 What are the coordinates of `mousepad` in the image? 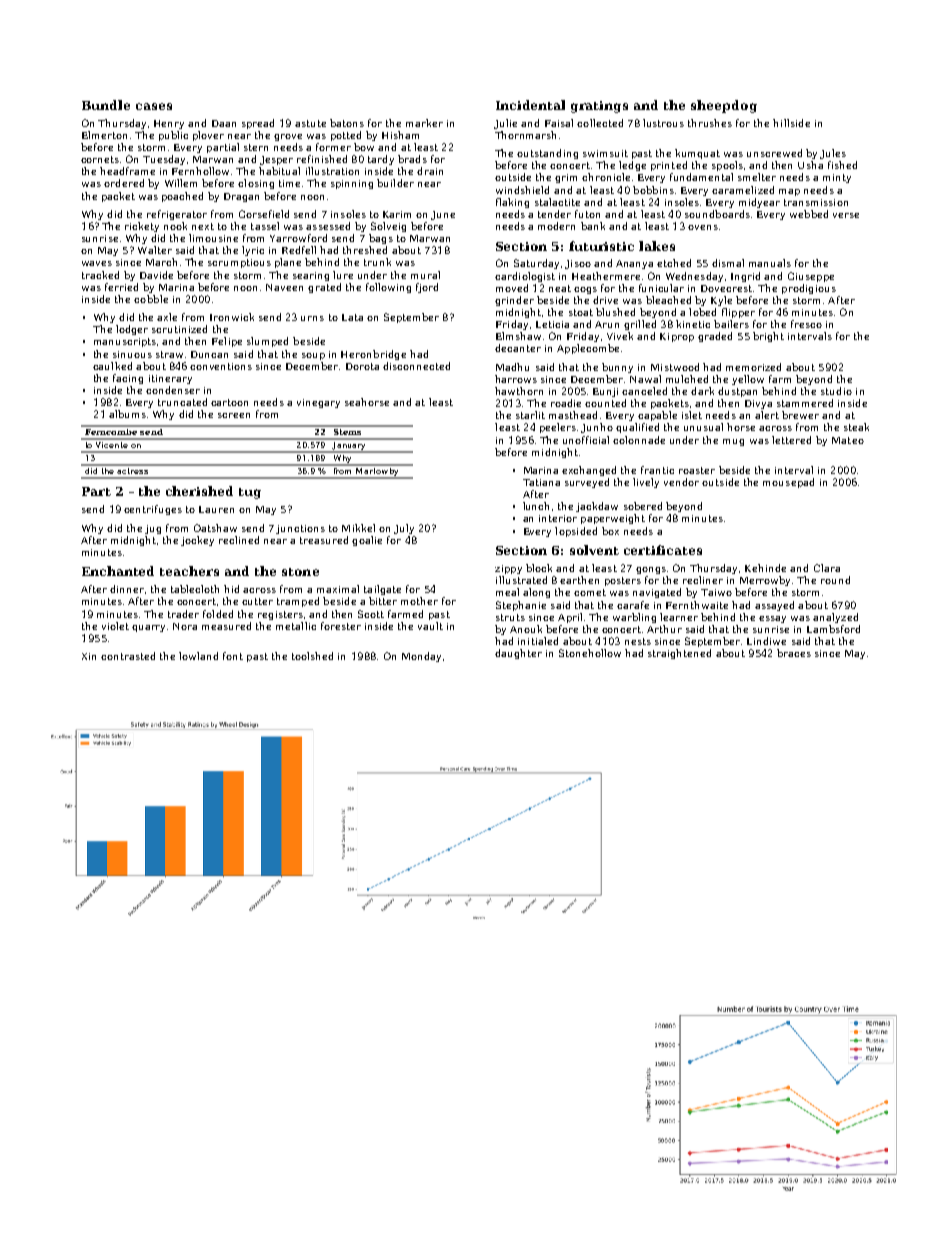 It's located at (788, 483).
